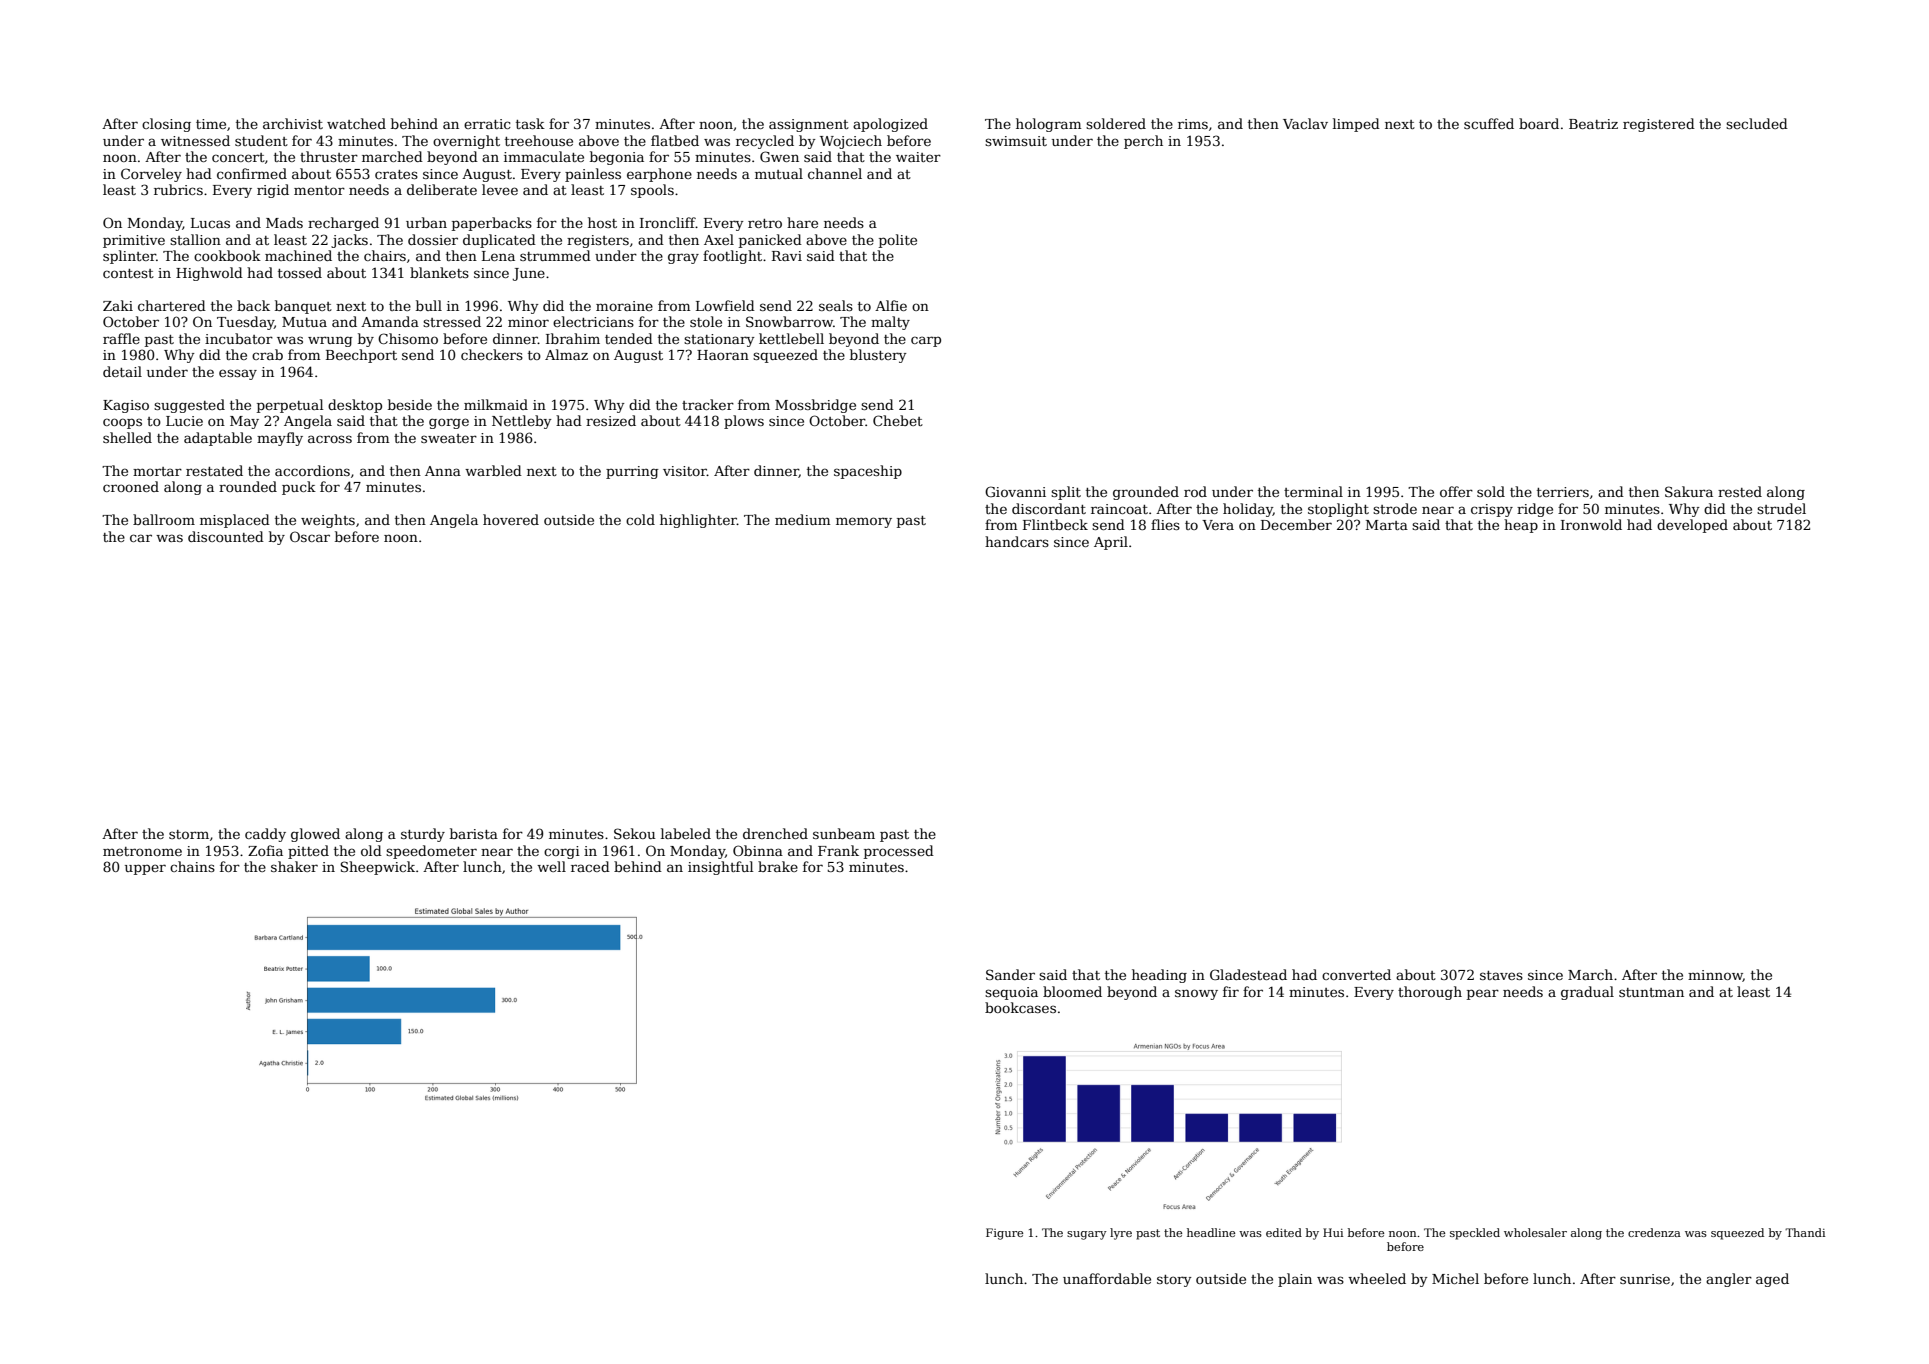  Describe the element at coordinates (145, 869) in the page. I see `upper` at that location.
